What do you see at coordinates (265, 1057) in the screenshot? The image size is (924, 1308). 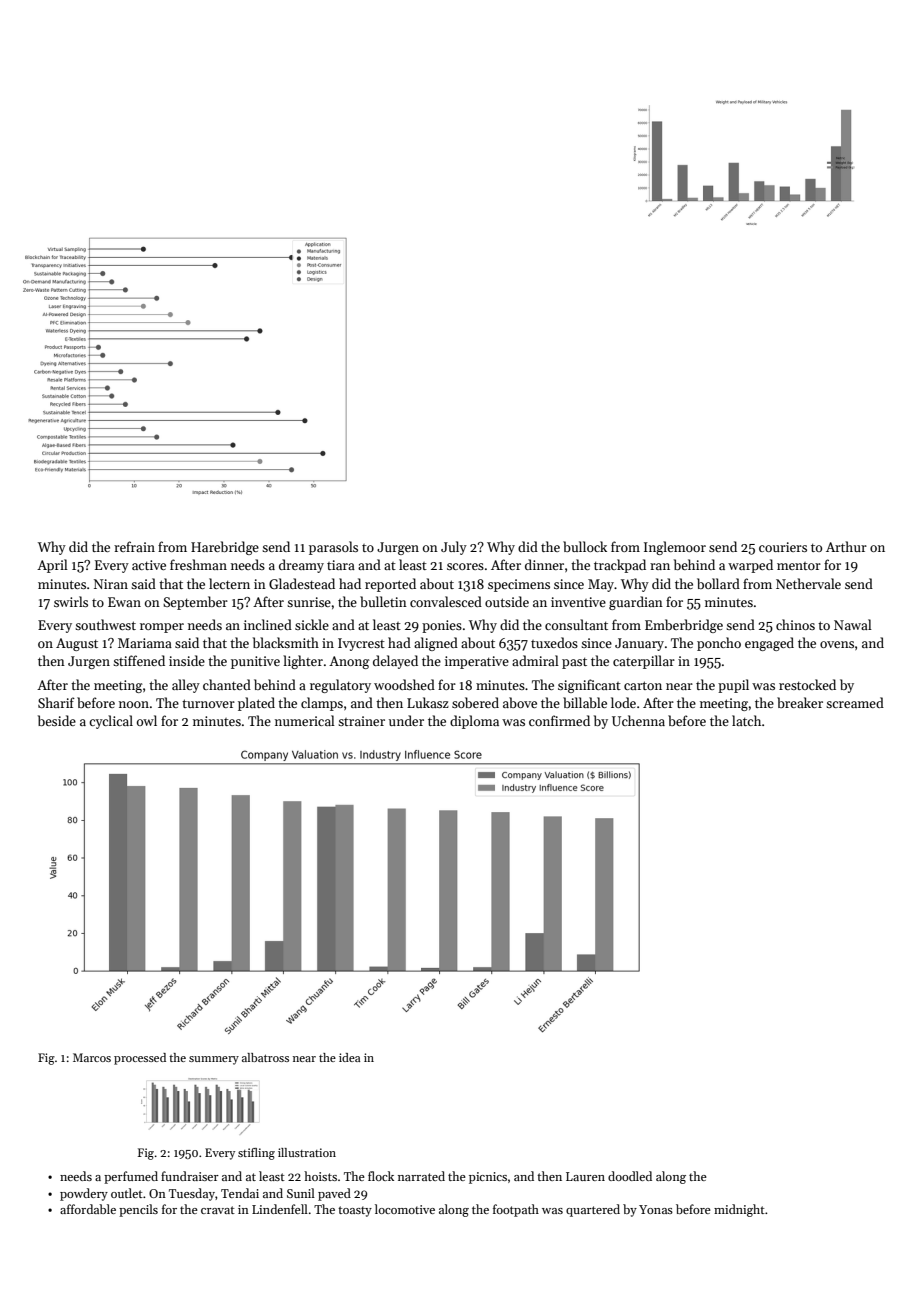 I see `albatross` at bounding box center [265, 1057].
